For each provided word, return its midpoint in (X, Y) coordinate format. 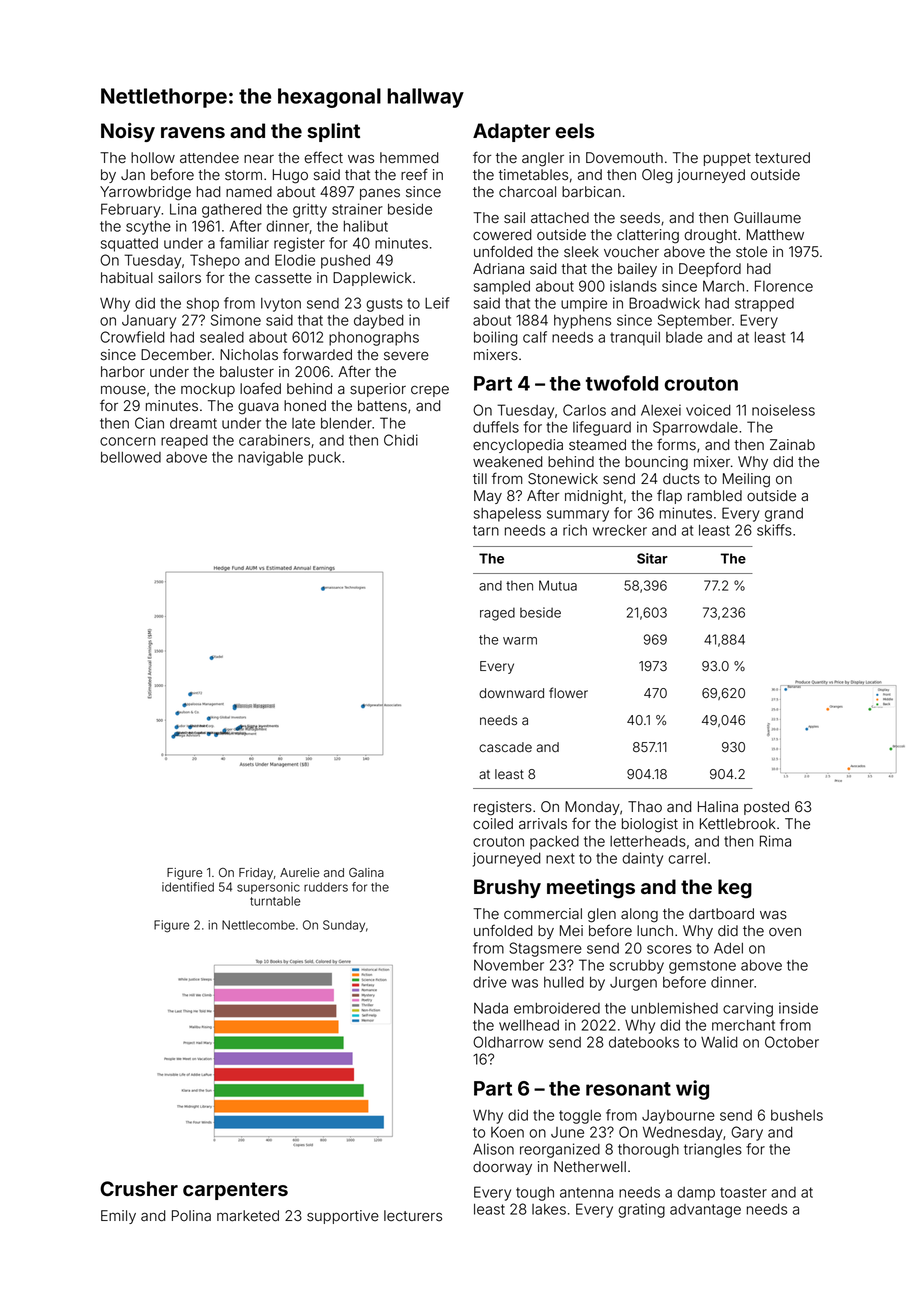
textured (782, 158)
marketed (248, 1216)
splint (333, 132)
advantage (705, 1211)
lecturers (413, 1216)
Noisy (128, 132)
